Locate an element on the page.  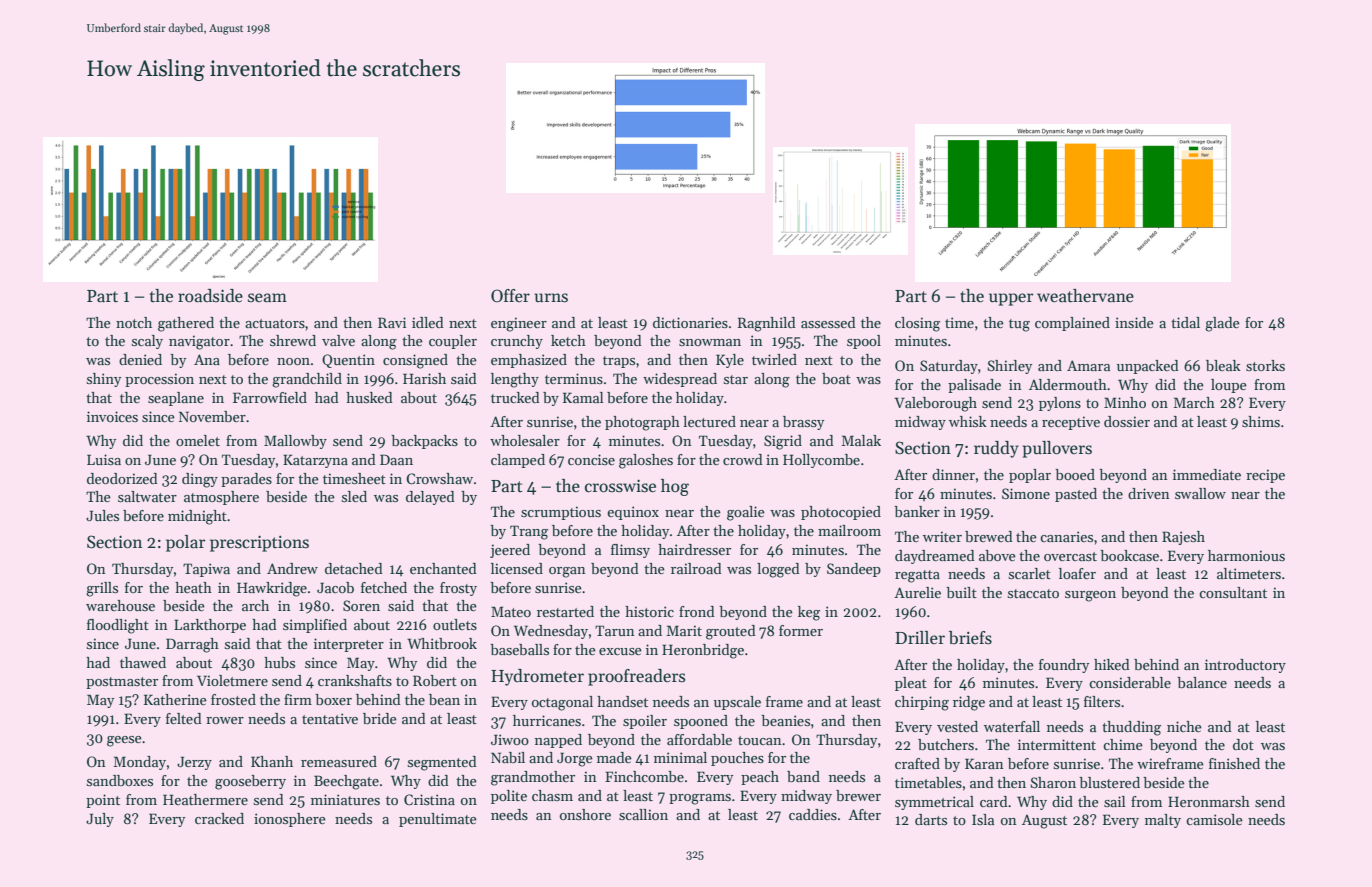
glade is located at coordinates (1222, 324).
